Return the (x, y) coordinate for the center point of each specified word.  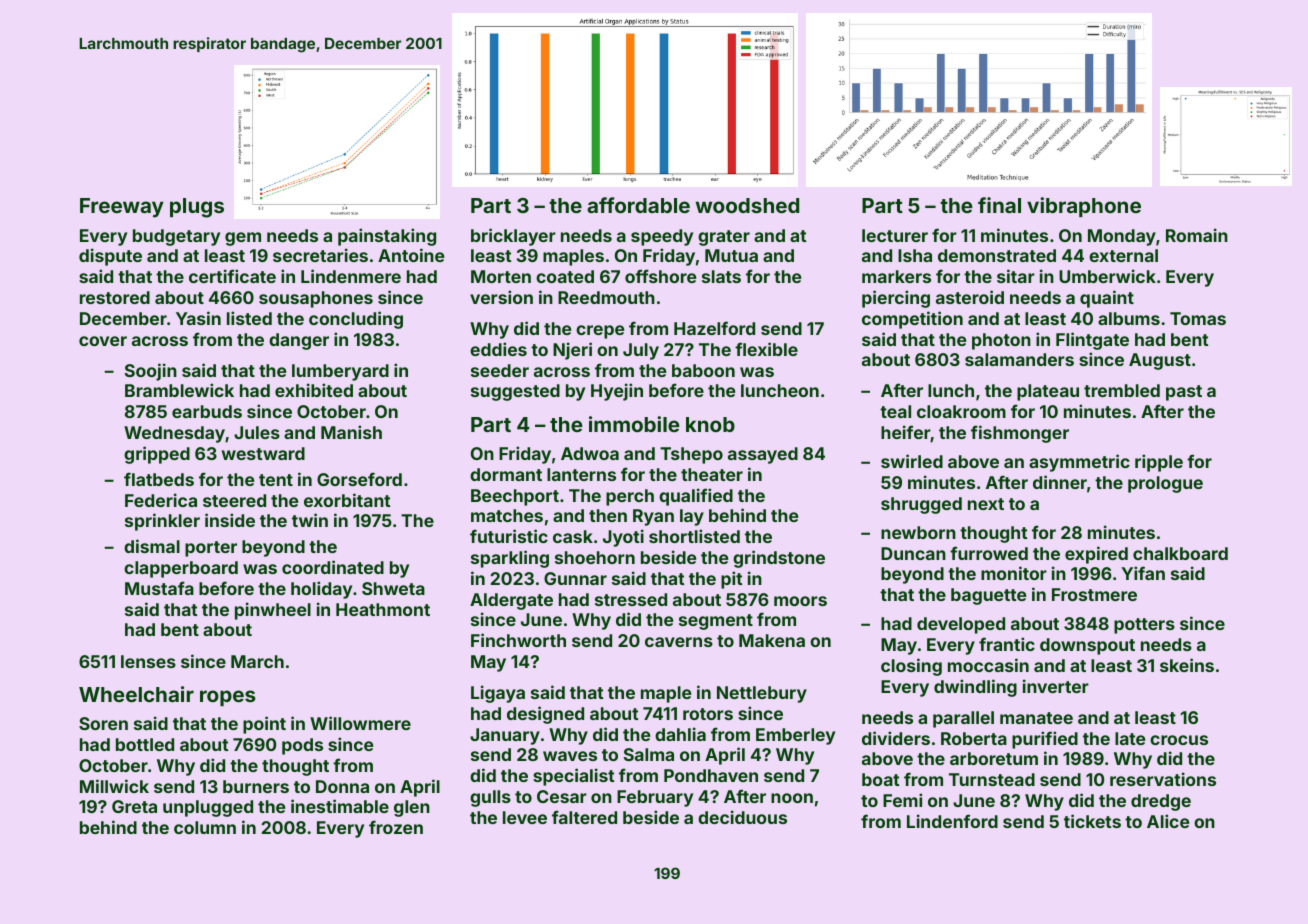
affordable (638, 205)
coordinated (333, 567)
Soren (103, 723)
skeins (1187, 665)
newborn (918, 532)
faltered (584, 817)
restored (115, 297)
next (986, 504)
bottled (145, 744)
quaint (1107, 299)
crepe (600, 332)
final (999, 205)
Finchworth (518, 640)
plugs (197, 208)
